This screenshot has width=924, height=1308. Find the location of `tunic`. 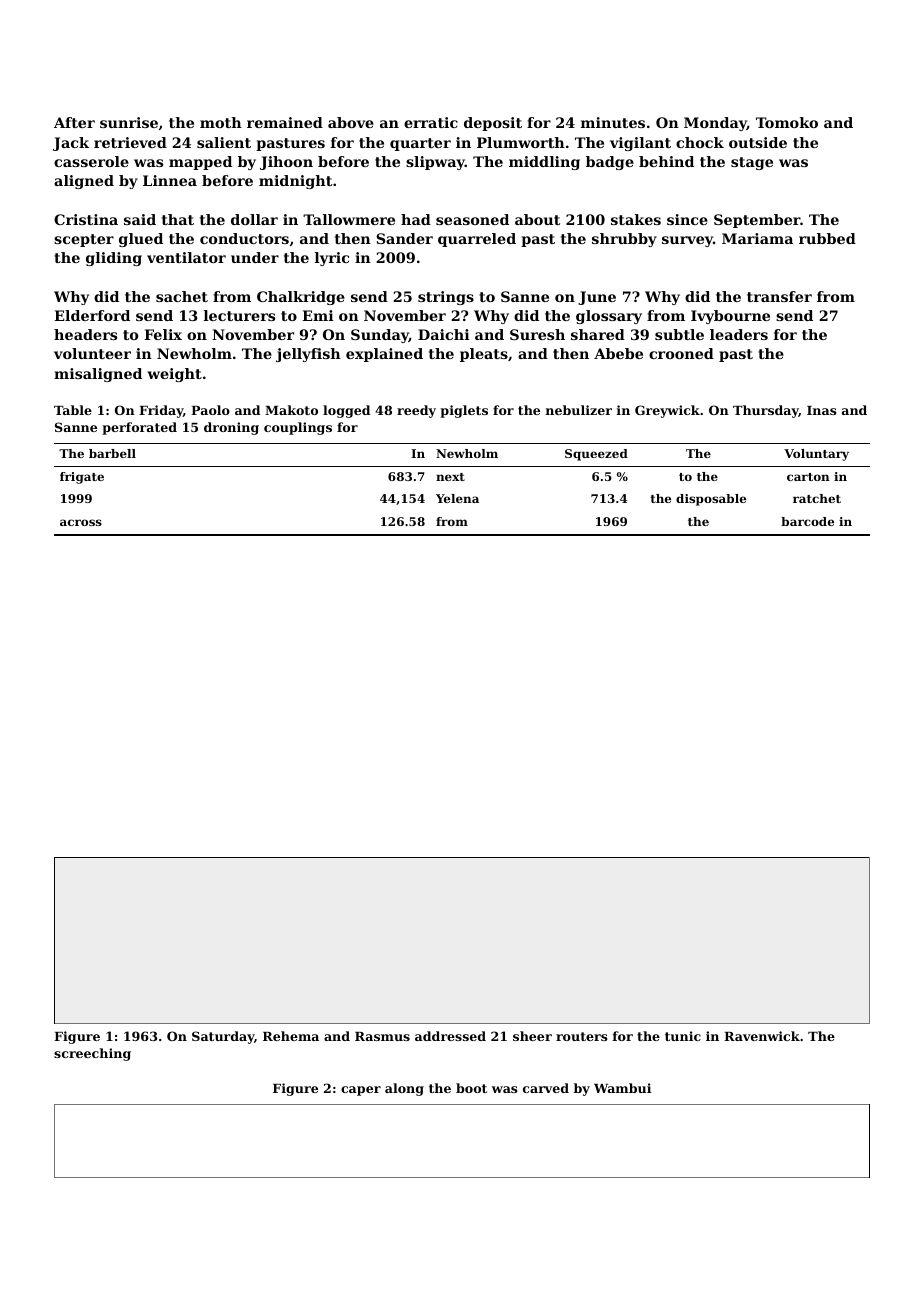

tunic is located at coordinates (683, 1036).
